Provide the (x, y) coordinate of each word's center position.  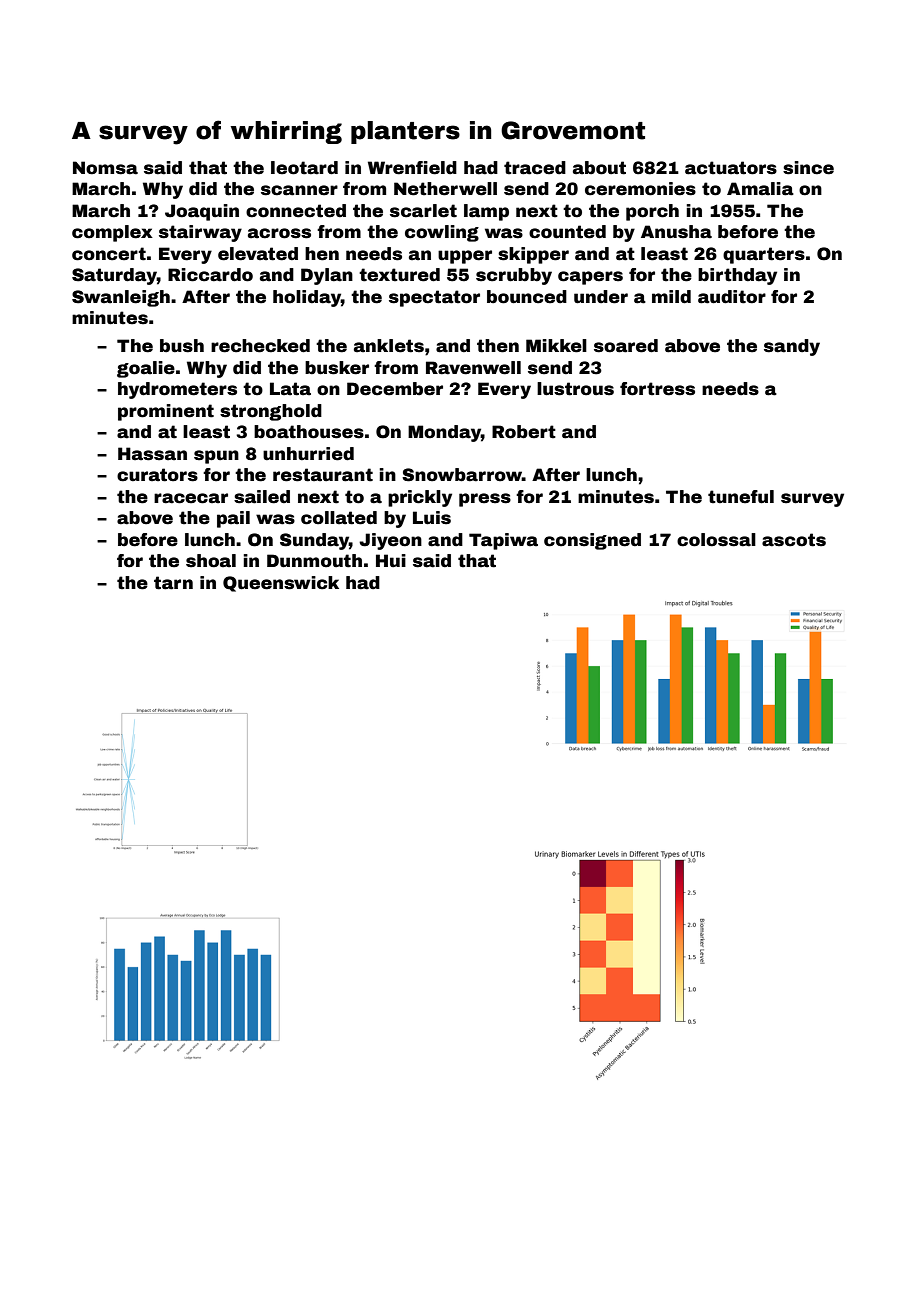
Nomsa (105, 168)
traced (535, 168)
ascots (794, 540)
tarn (173, 583)
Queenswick (281, 584)
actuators (731, 168)
